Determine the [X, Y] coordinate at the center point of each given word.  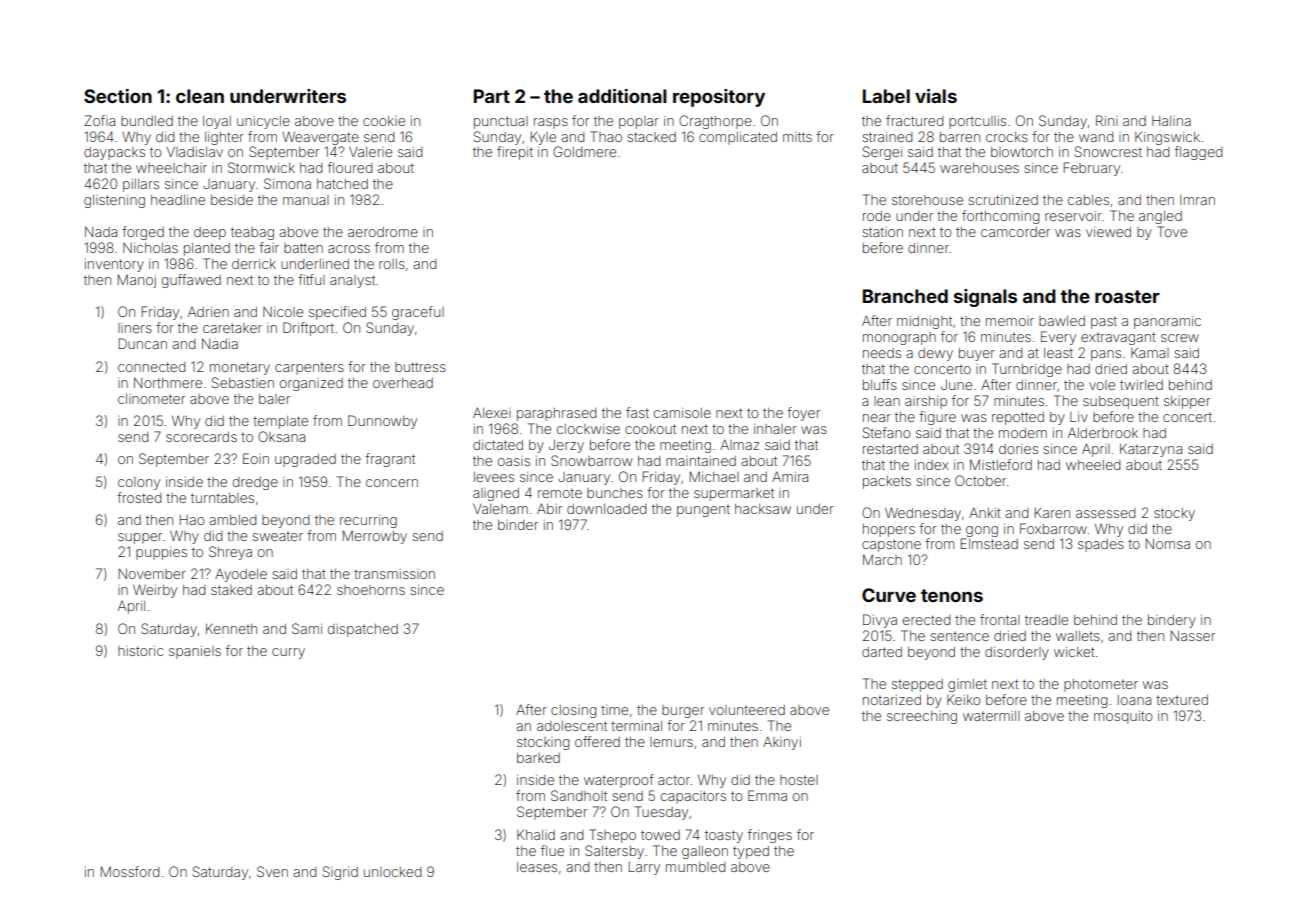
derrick [254, 264]
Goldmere [584, 151]
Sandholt [579, 795]
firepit [515, 153]
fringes [770, 836]
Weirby [155, 591]
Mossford [129, 871]
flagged [1198, 153]
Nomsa [1167, 543]
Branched [905, 296]
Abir [549, 508]
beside [232, 200]
